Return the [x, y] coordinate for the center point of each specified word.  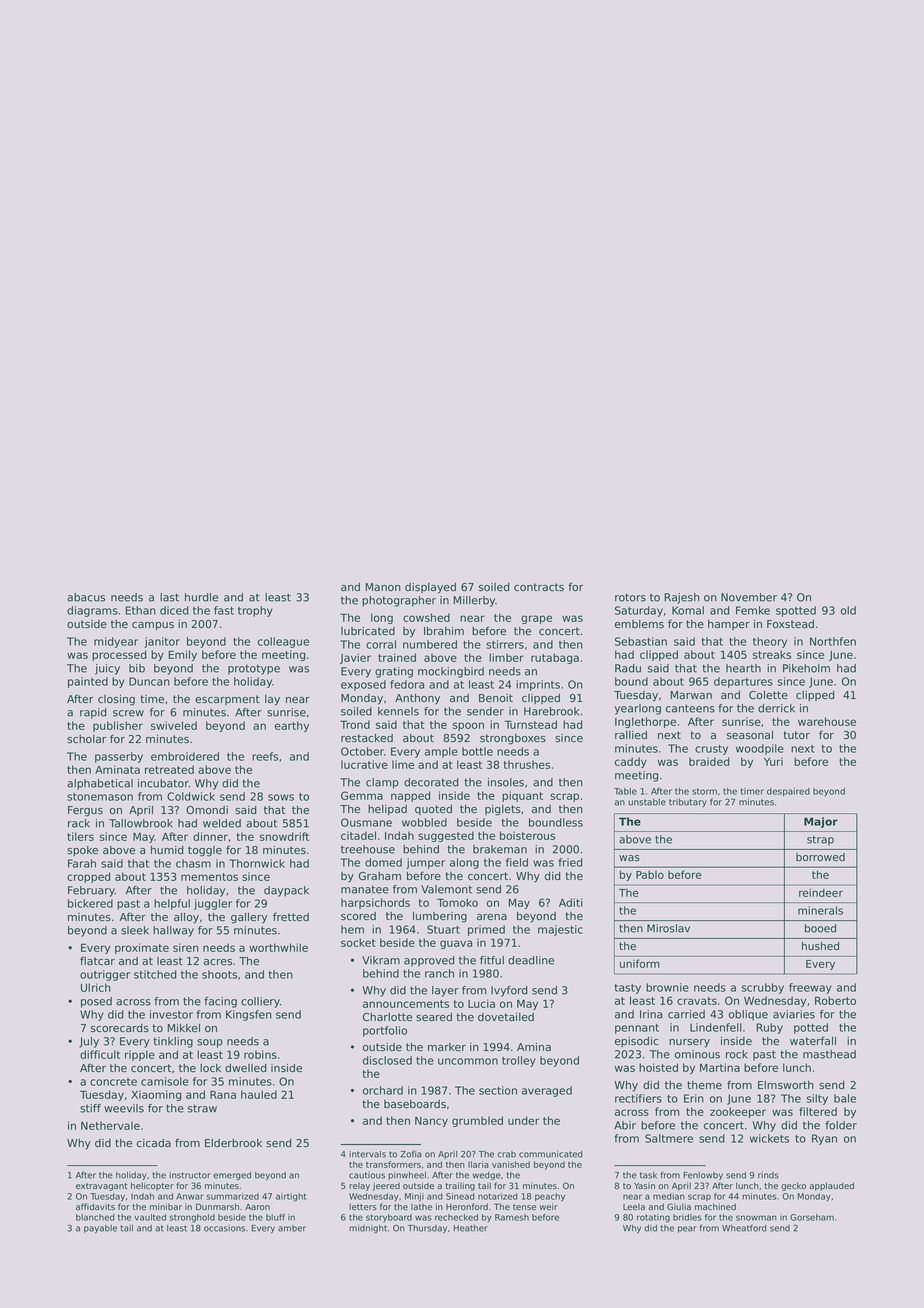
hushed [820, 946]
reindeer [821, 892]
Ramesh [512, 1217]
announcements [406, 1004]
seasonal [750, 735]
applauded [831, 1186]
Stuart [443, 929]
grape [536, 619]
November [749, 597]
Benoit [496, 698]
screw [128, 713]
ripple [140, 1055]
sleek [135, 930]
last [169, 597]
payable [100, 1229]
